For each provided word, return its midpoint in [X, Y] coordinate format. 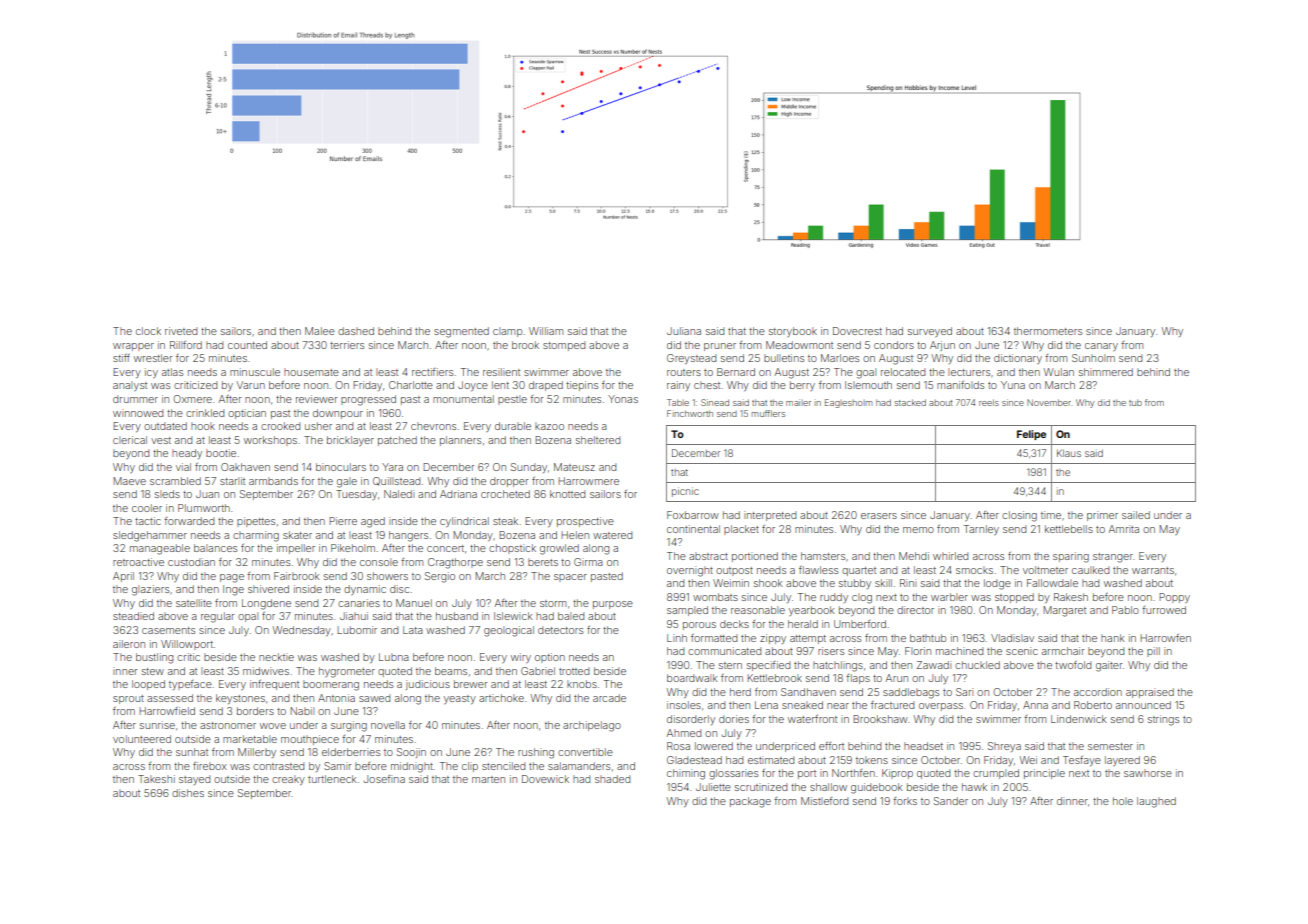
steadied [133, 616]
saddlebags [911, 693]
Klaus [1069, 453]
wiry [521, 658]
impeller [296, 549]
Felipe [1031, 435]
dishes [188, 793]
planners [460, 441]
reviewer [316, 399]
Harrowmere [588, 481]
